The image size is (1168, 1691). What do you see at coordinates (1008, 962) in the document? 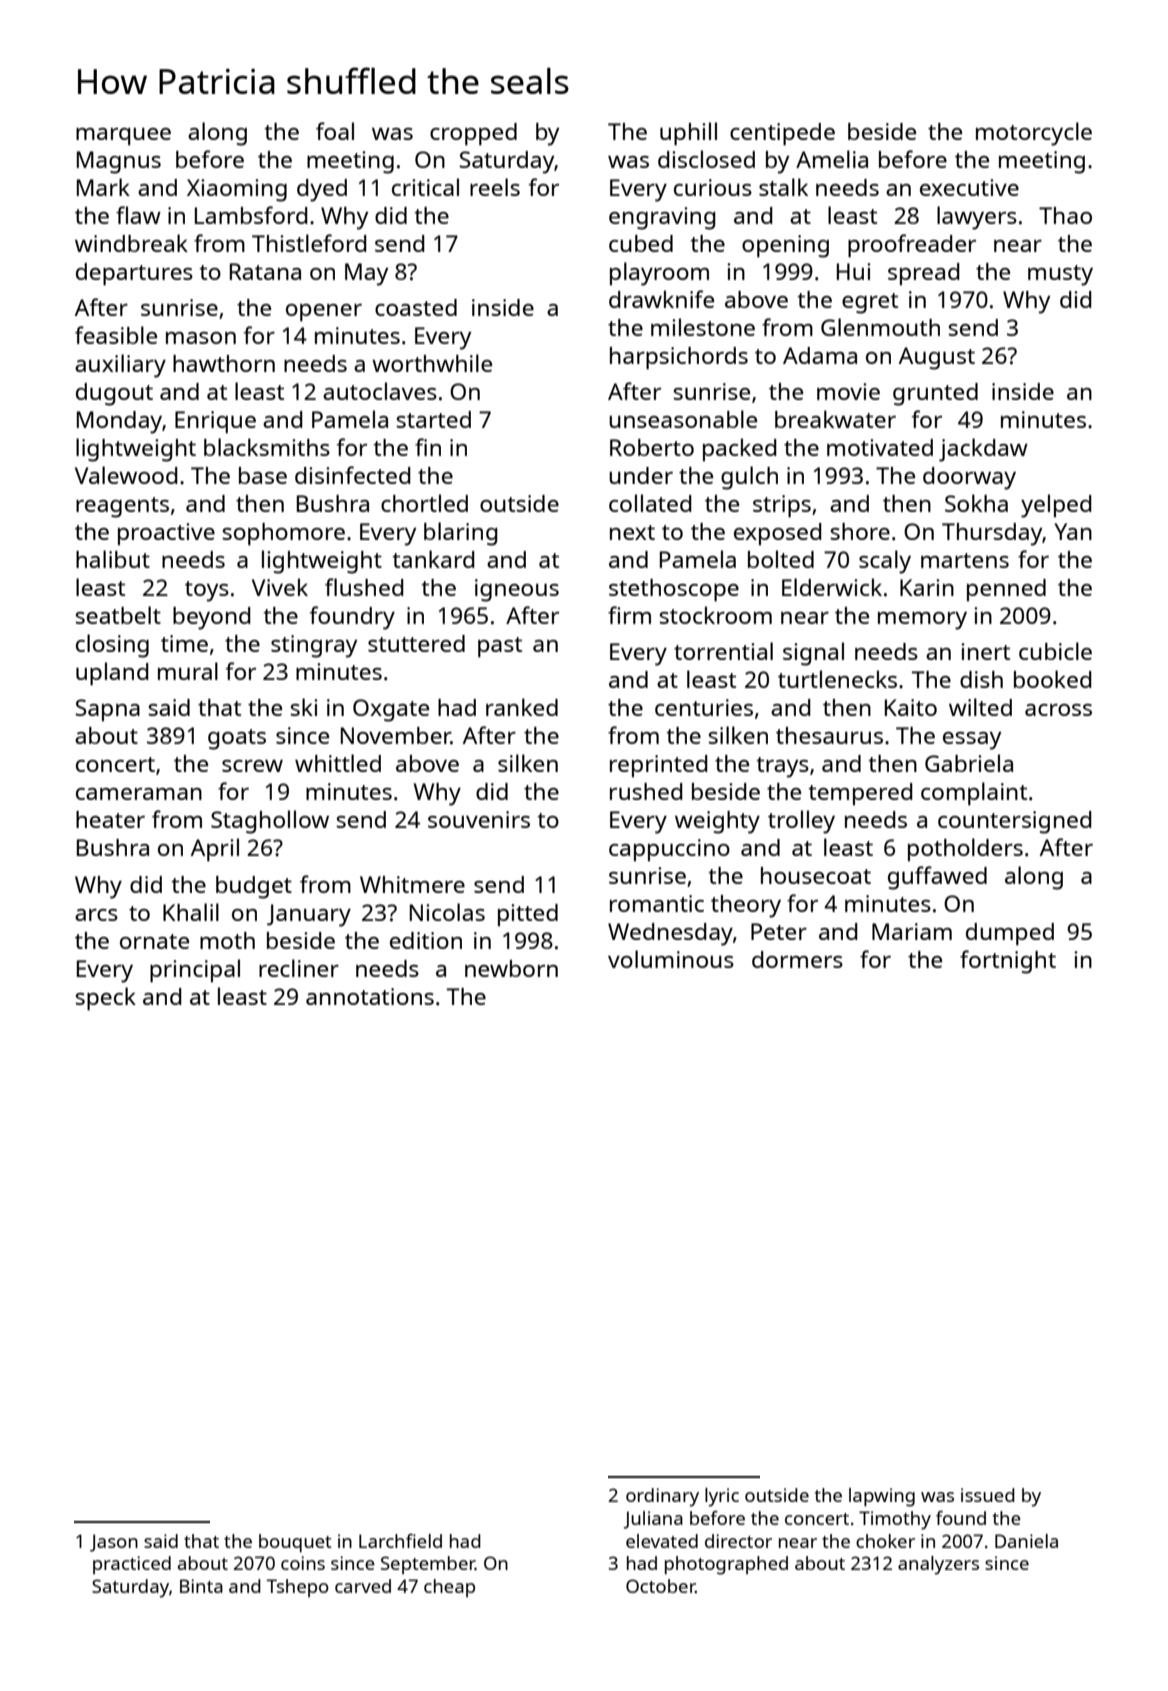
I see `fortnight` at bounding box center [1008, 962].
